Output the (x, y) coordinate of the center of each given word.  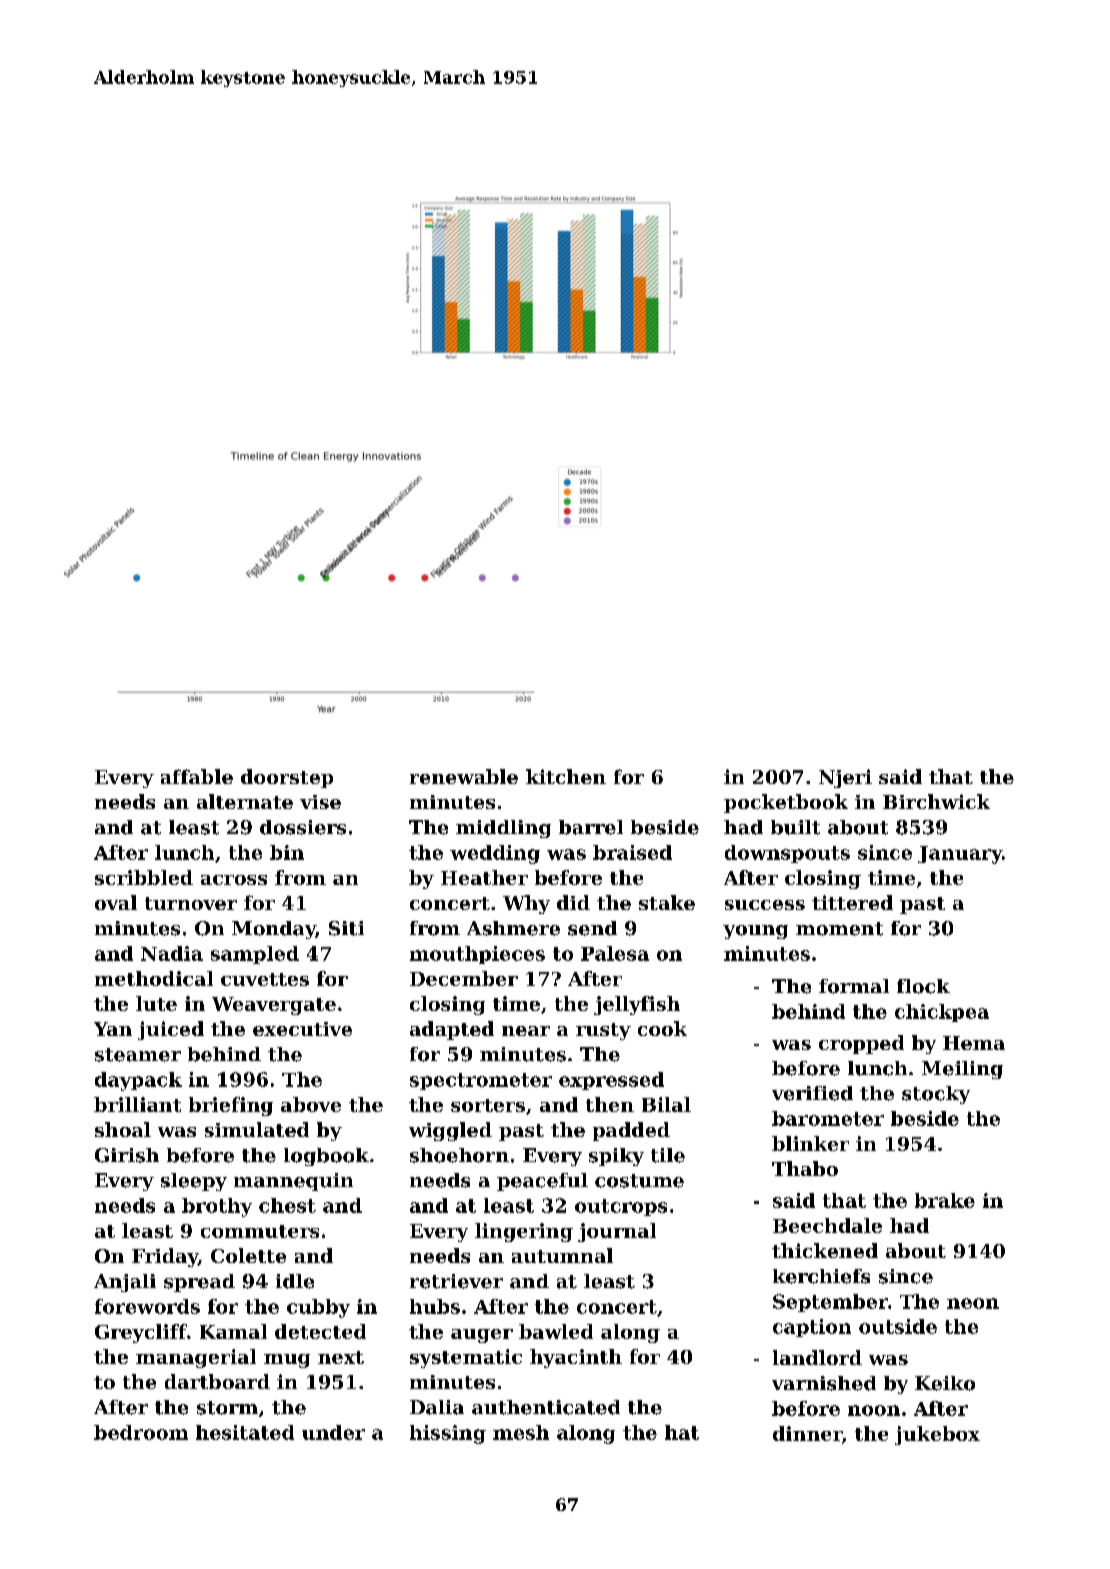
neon (973, 1303)
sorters (488, 1105)
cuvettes (265, 979)
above (311, 1104)
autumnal (562, 1255)
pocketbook (786, 803)
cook (662, 1028)
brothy (217, 1207)
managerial (196, 1358)
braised (632, 852)
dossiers (303, 827)
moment (839, 929)
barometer (828, 1118)
